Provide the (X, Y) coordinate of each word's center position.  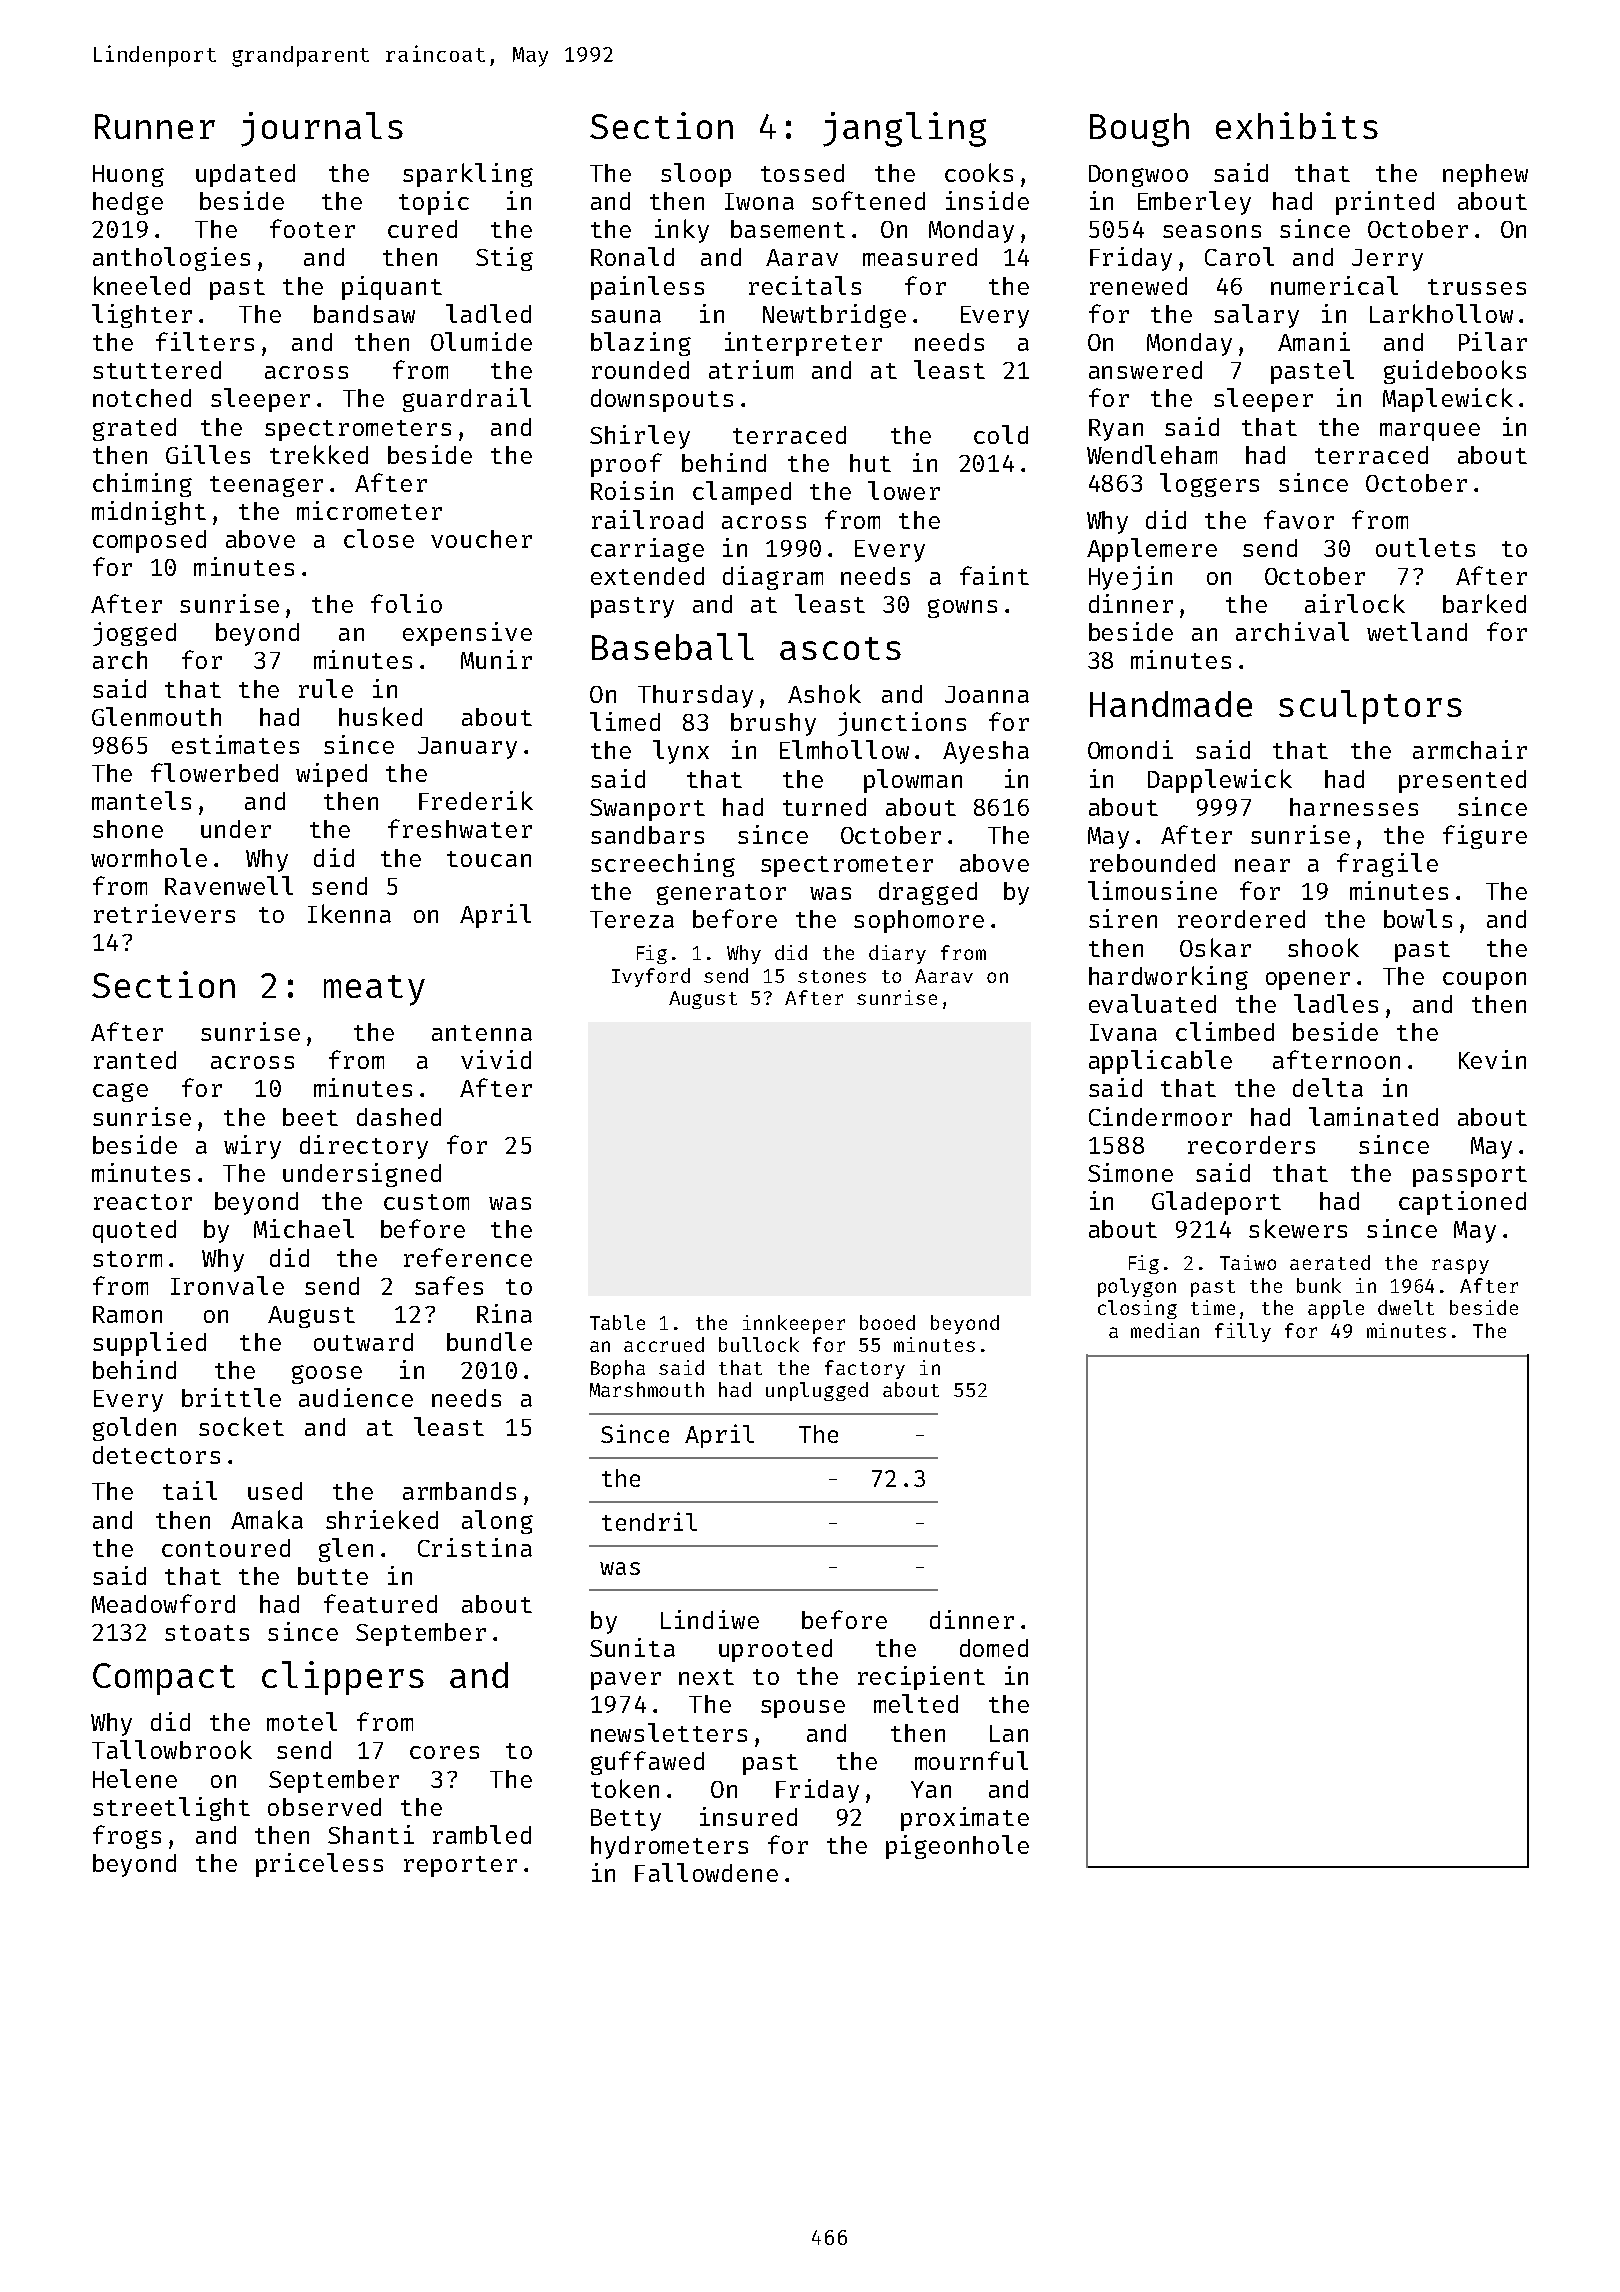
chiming (142, 485)
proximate (965, 1819)
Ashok (824, 693)
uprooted (775, 1650)
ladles (1336, 1003)
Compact (164, 1679)
